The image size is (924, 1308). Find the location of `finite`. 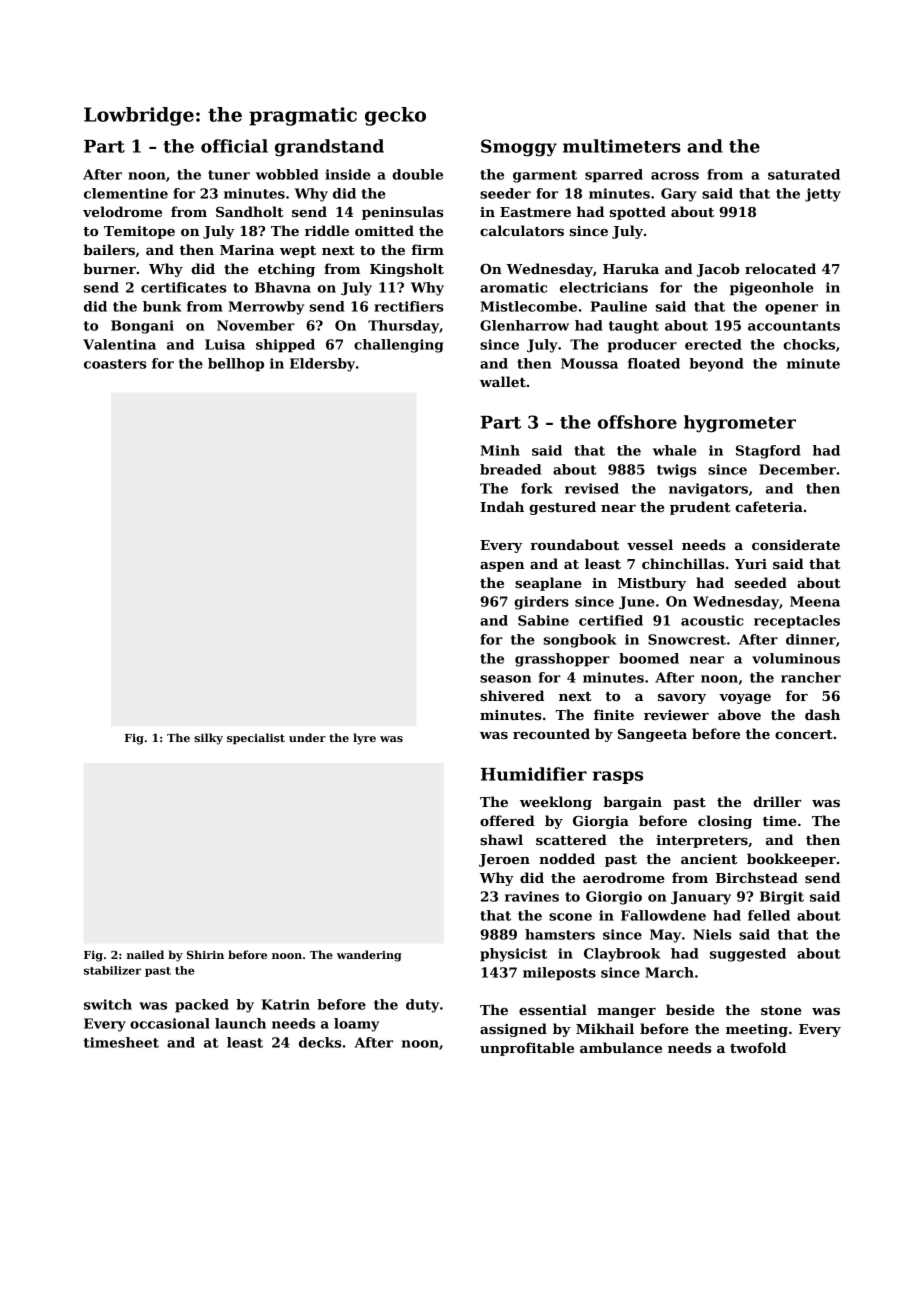

finite is located at coordinates (614, 714).
